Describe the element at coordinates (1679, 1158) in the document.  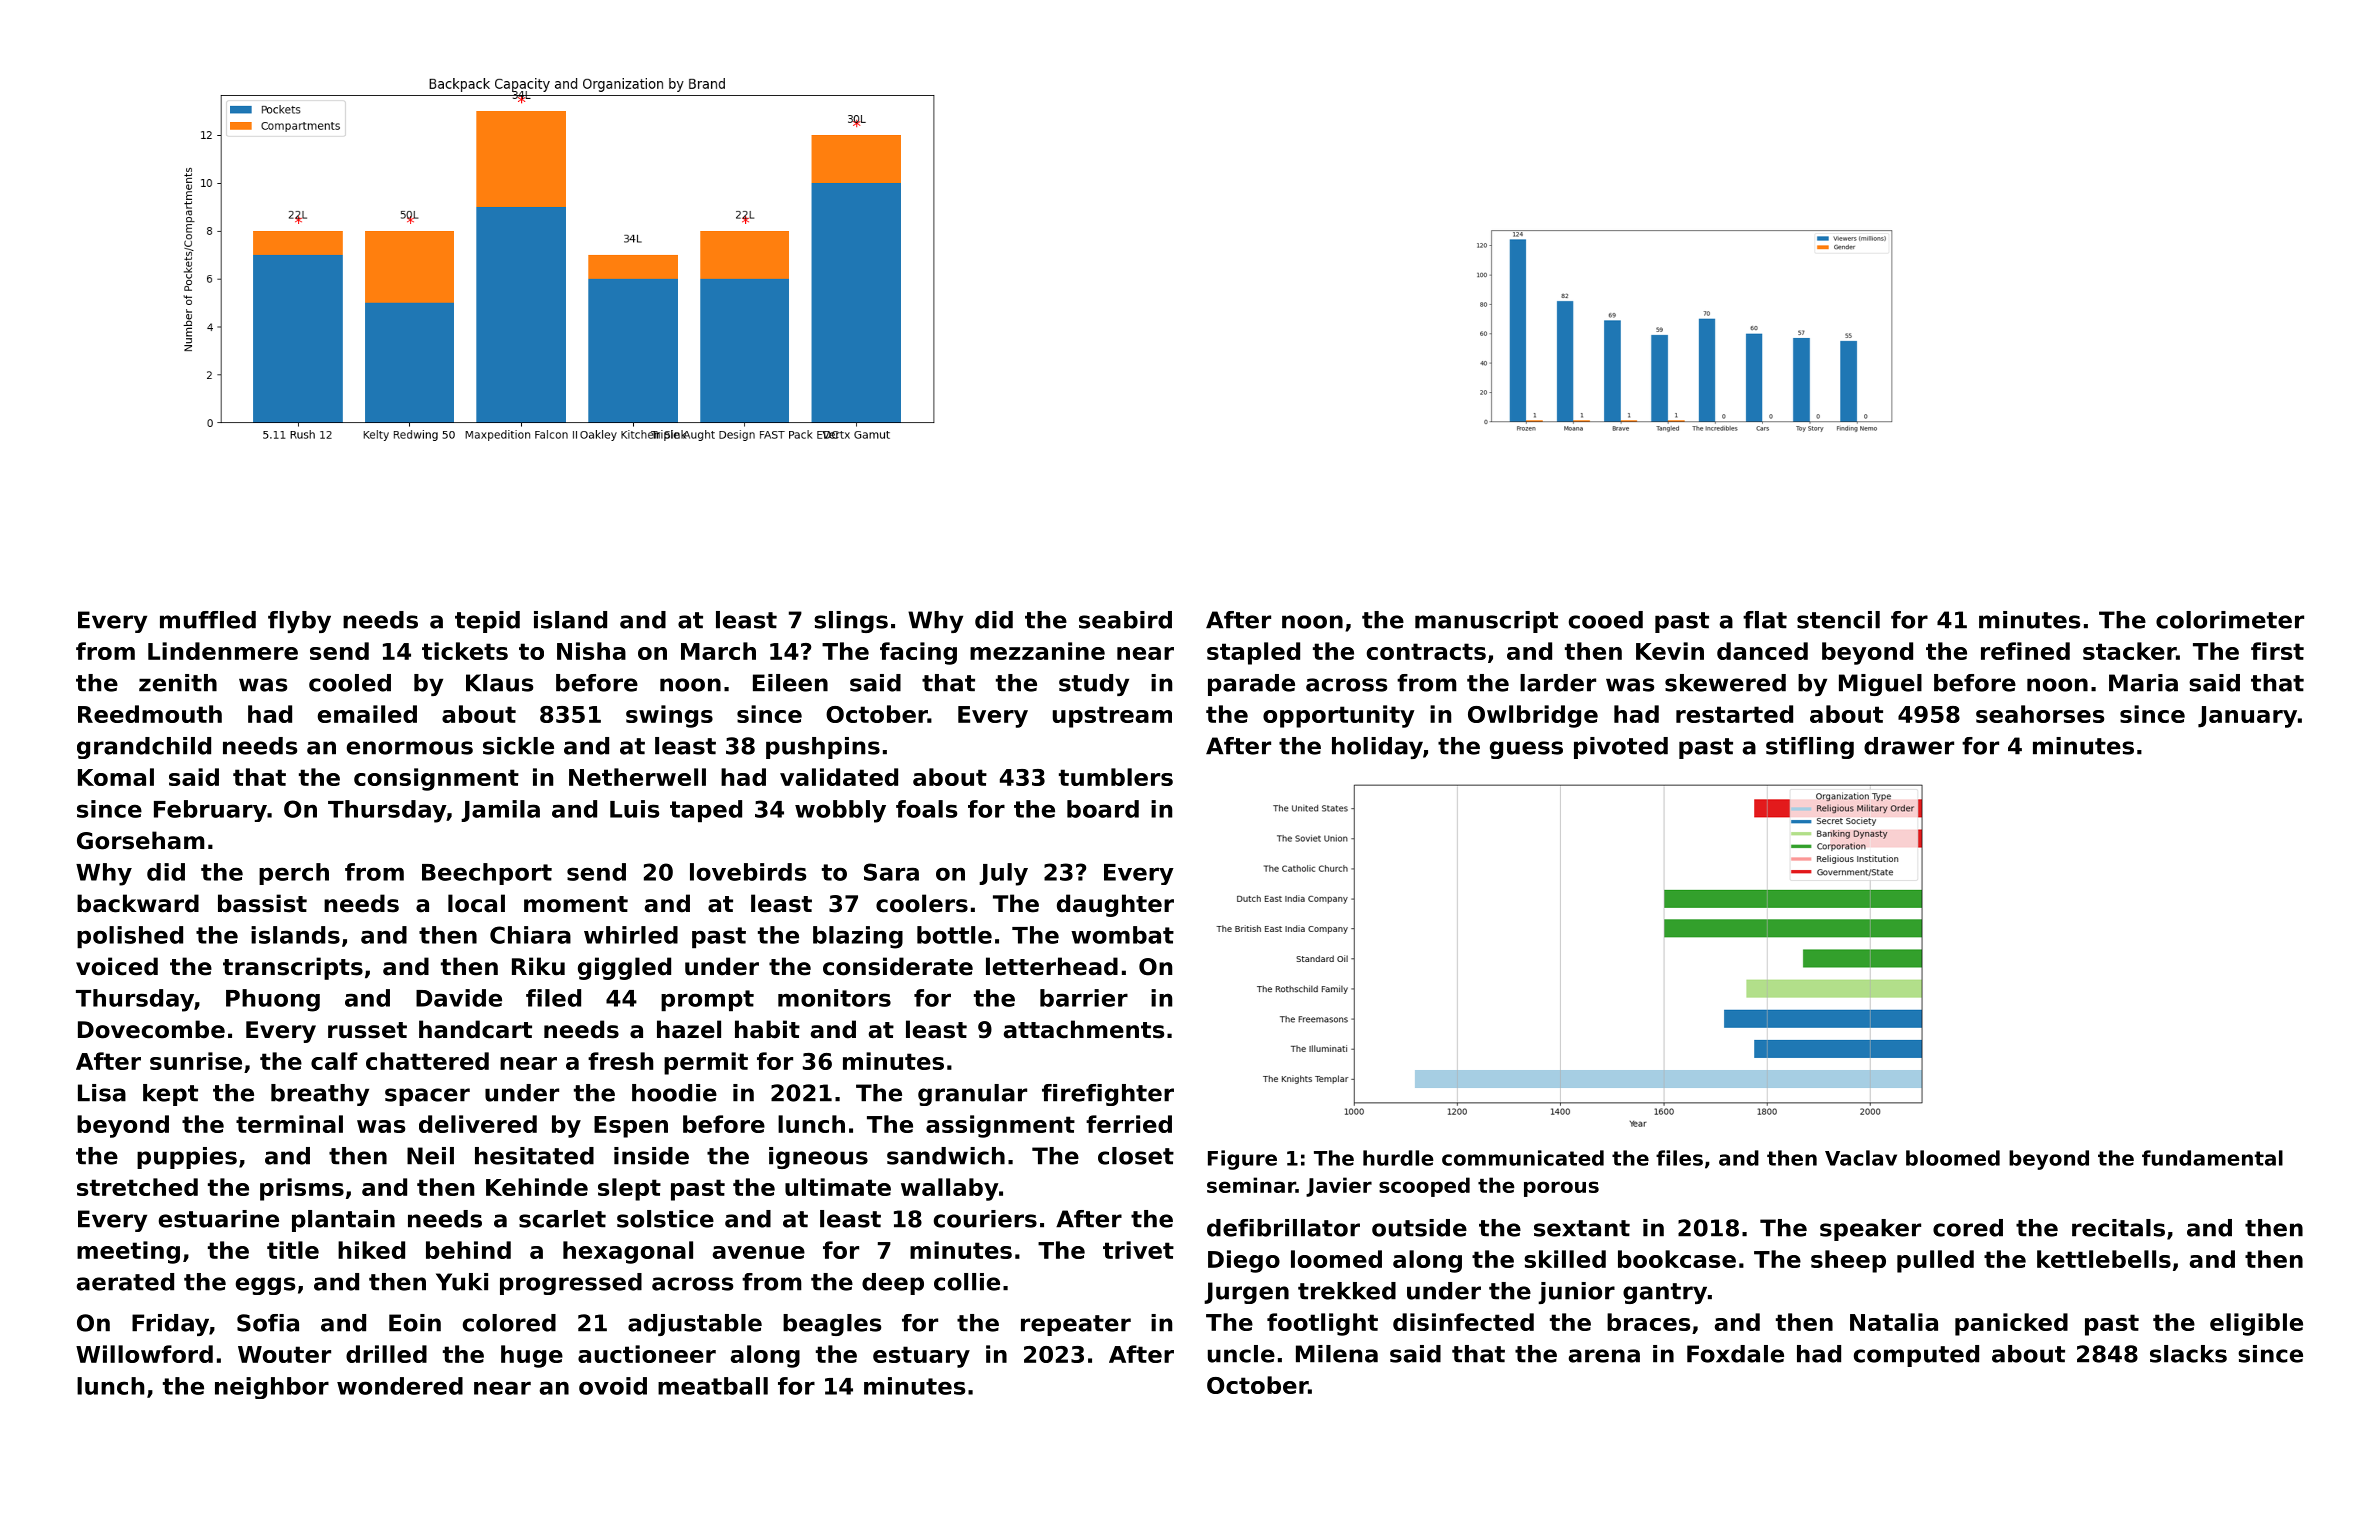
I see `files` at that location.
